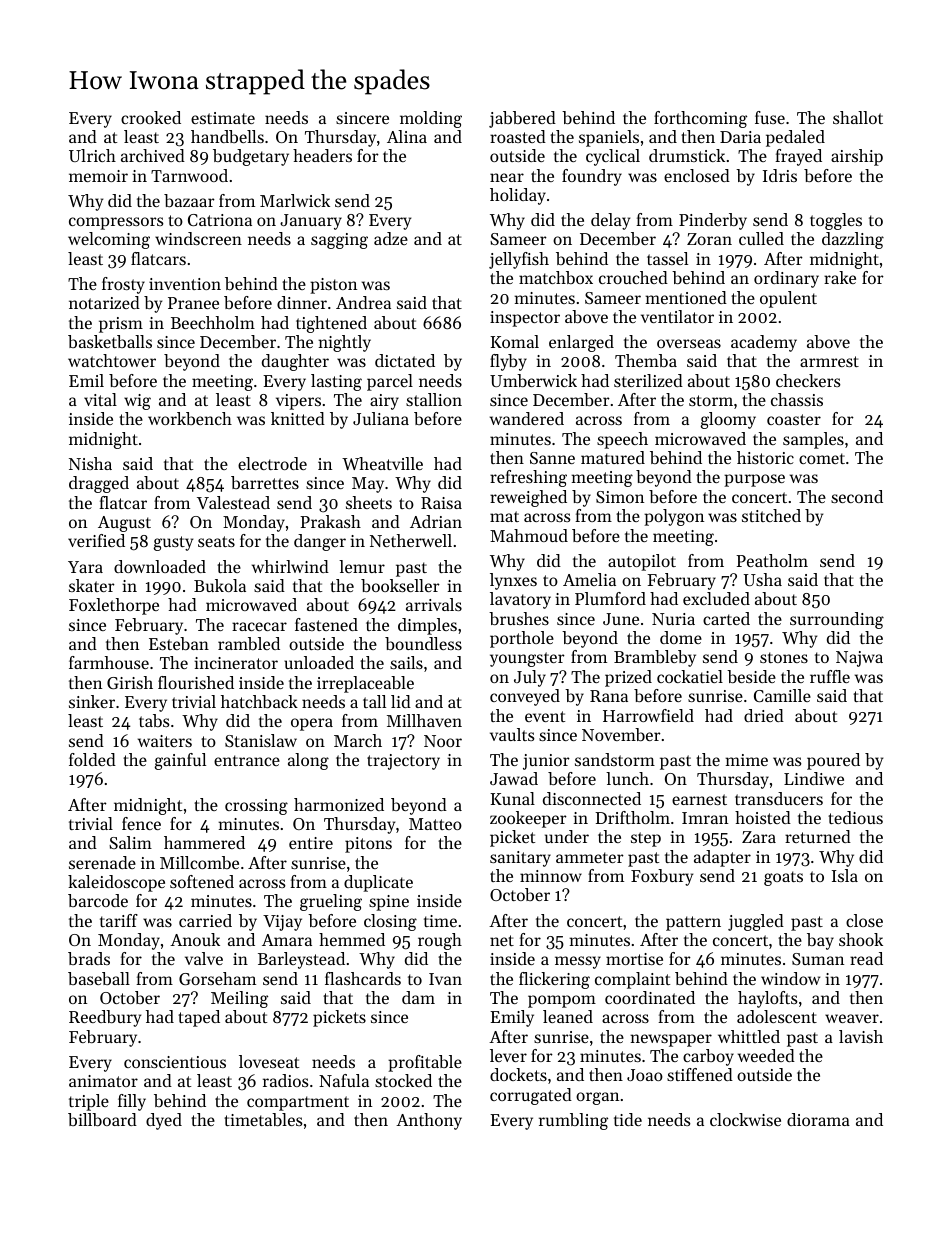 The width and height of the screenshot is (952, 1233). I want to click on Imran, so click(705, 818).
